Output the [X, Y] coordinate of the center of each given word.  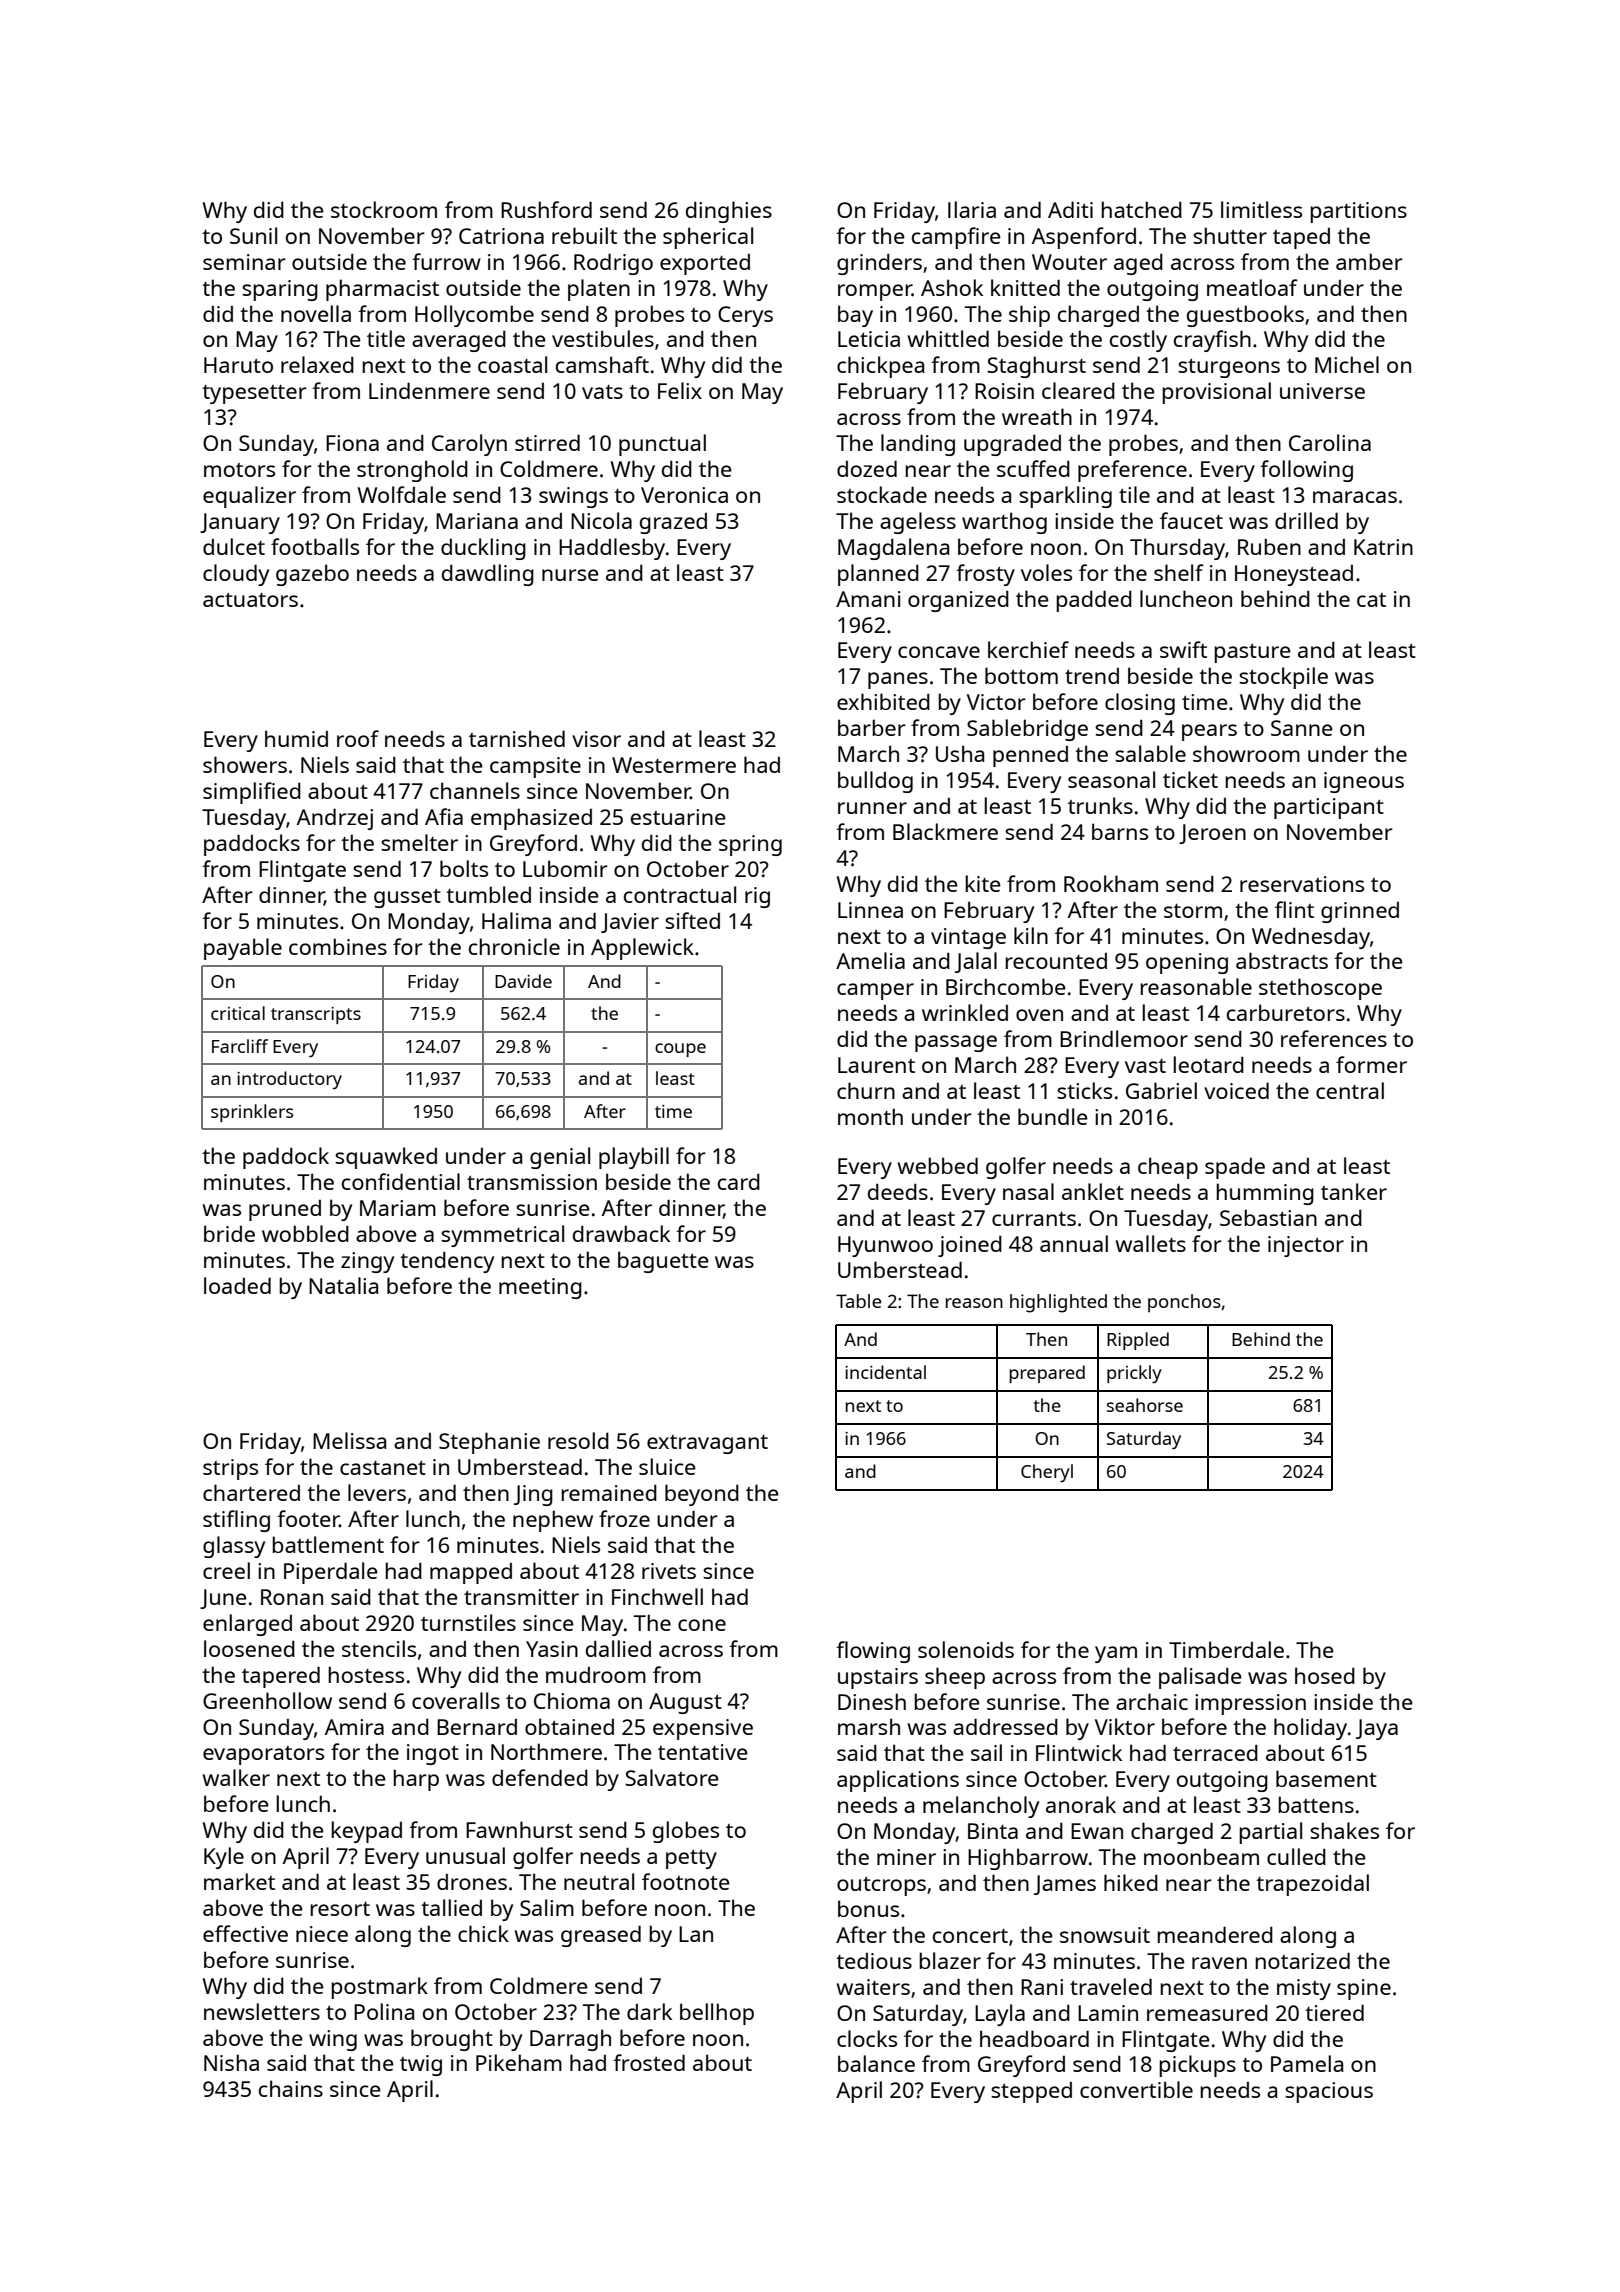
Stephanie [489, 1443]
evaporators [263, 1755]
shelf [1179, 572]
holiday [1310, 1729]
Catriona [501, 236]
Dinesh [872, 1701]
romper [875, 292]
